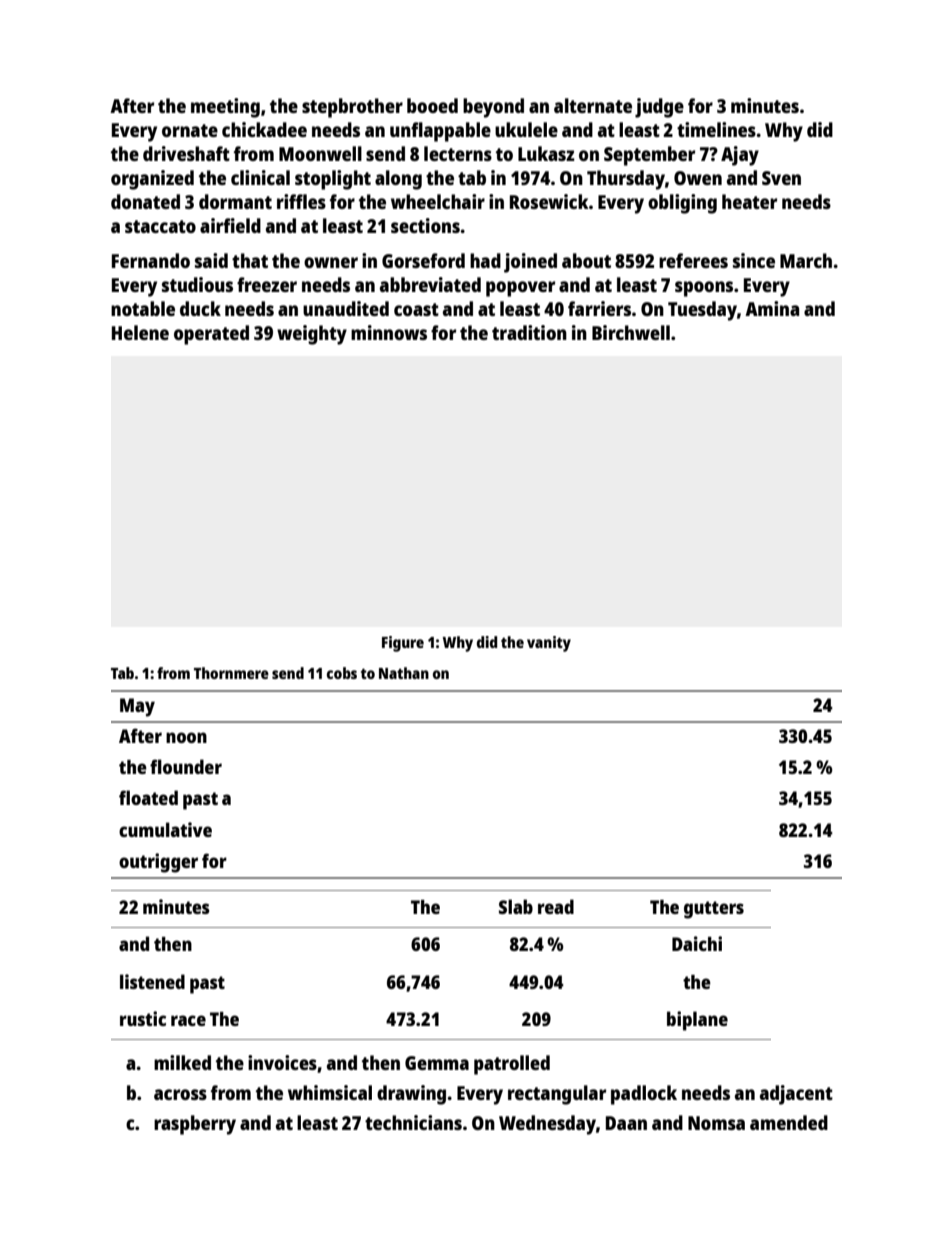 This document has width=952, height=1233. I want to click on Slab, so click(516, 906).
